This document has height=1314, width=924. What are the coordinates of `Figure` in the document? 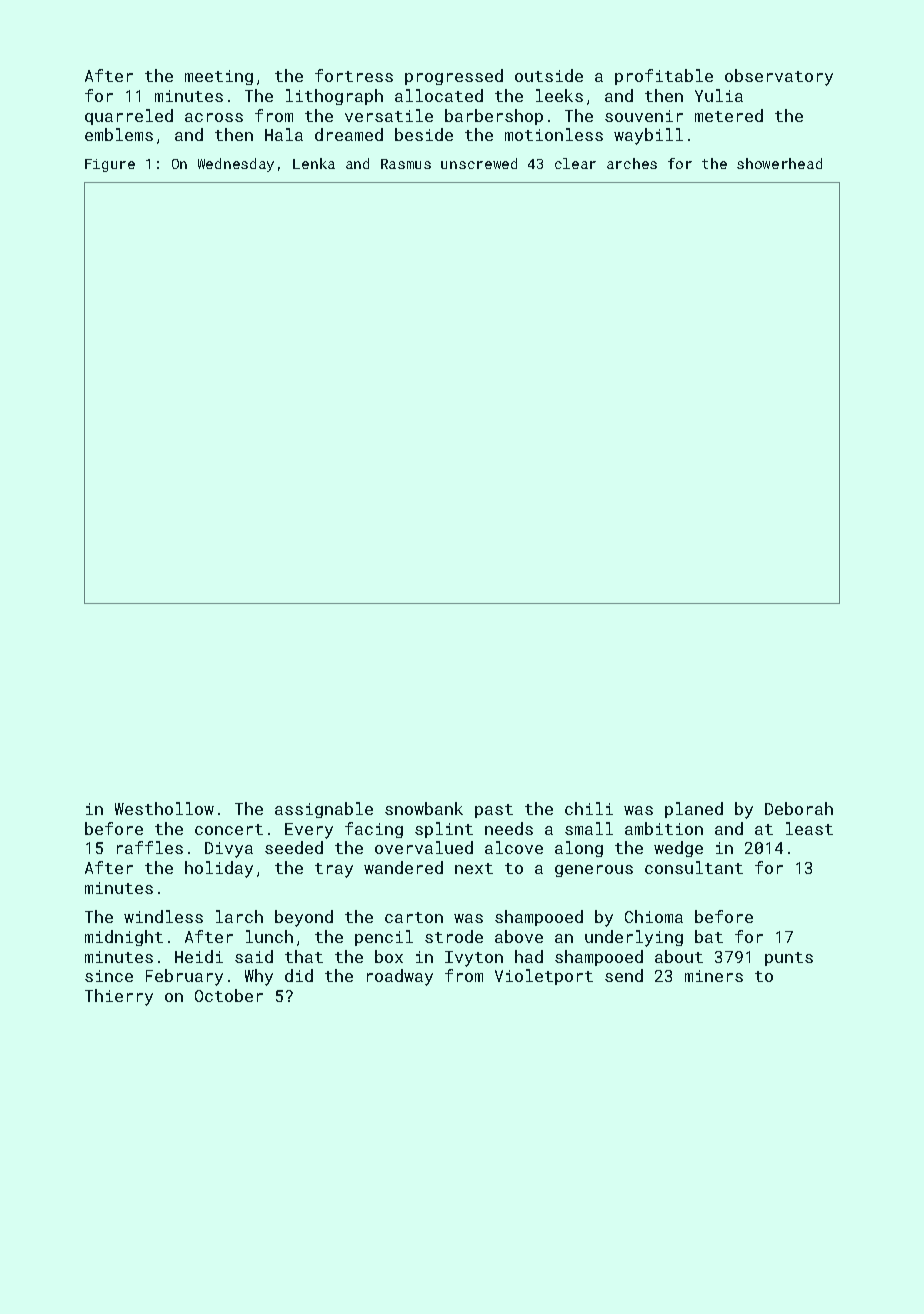 It's located at (110, 165).
